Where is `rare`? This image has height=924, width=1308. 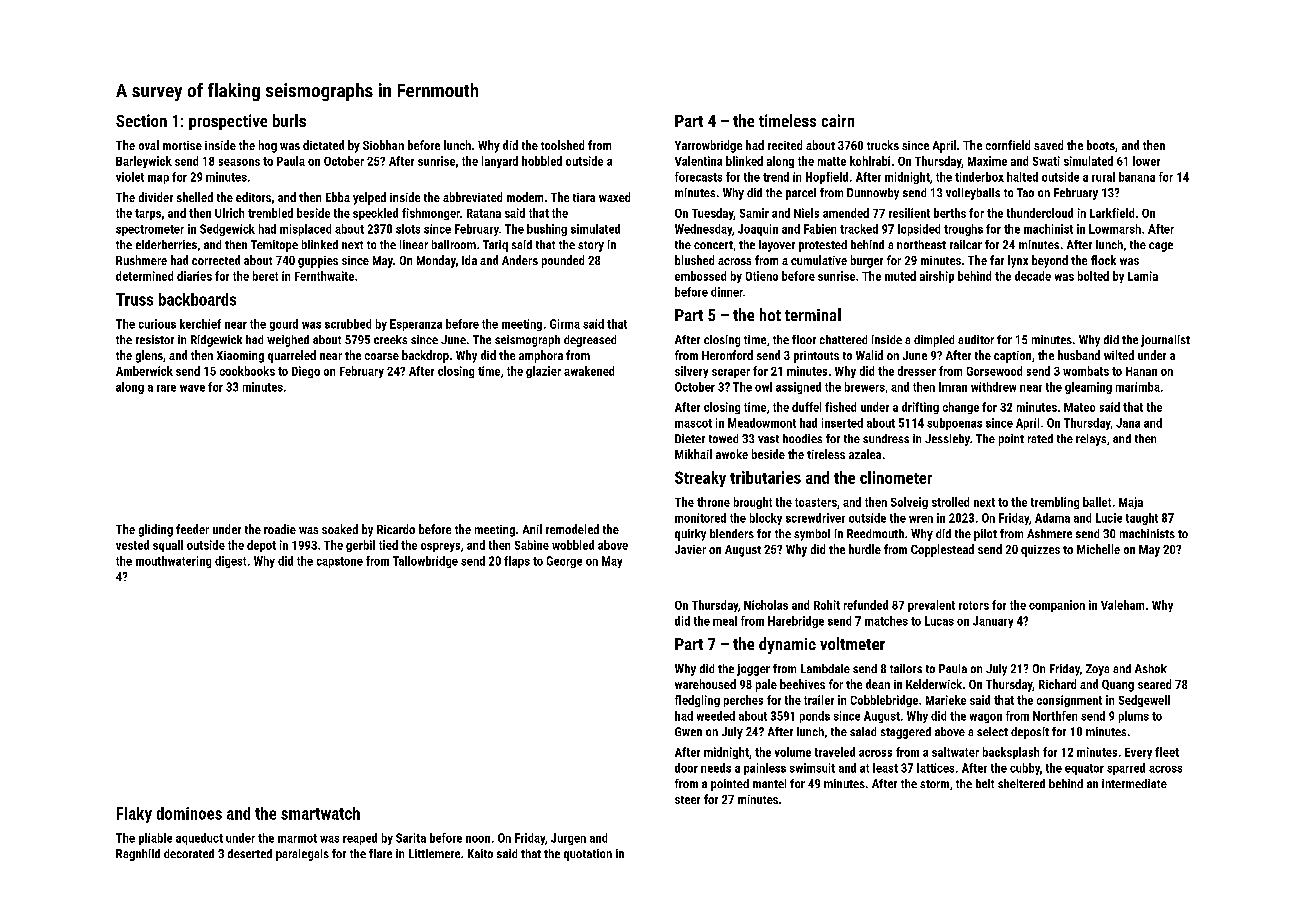
rare is located at coordinates (166, 388).
